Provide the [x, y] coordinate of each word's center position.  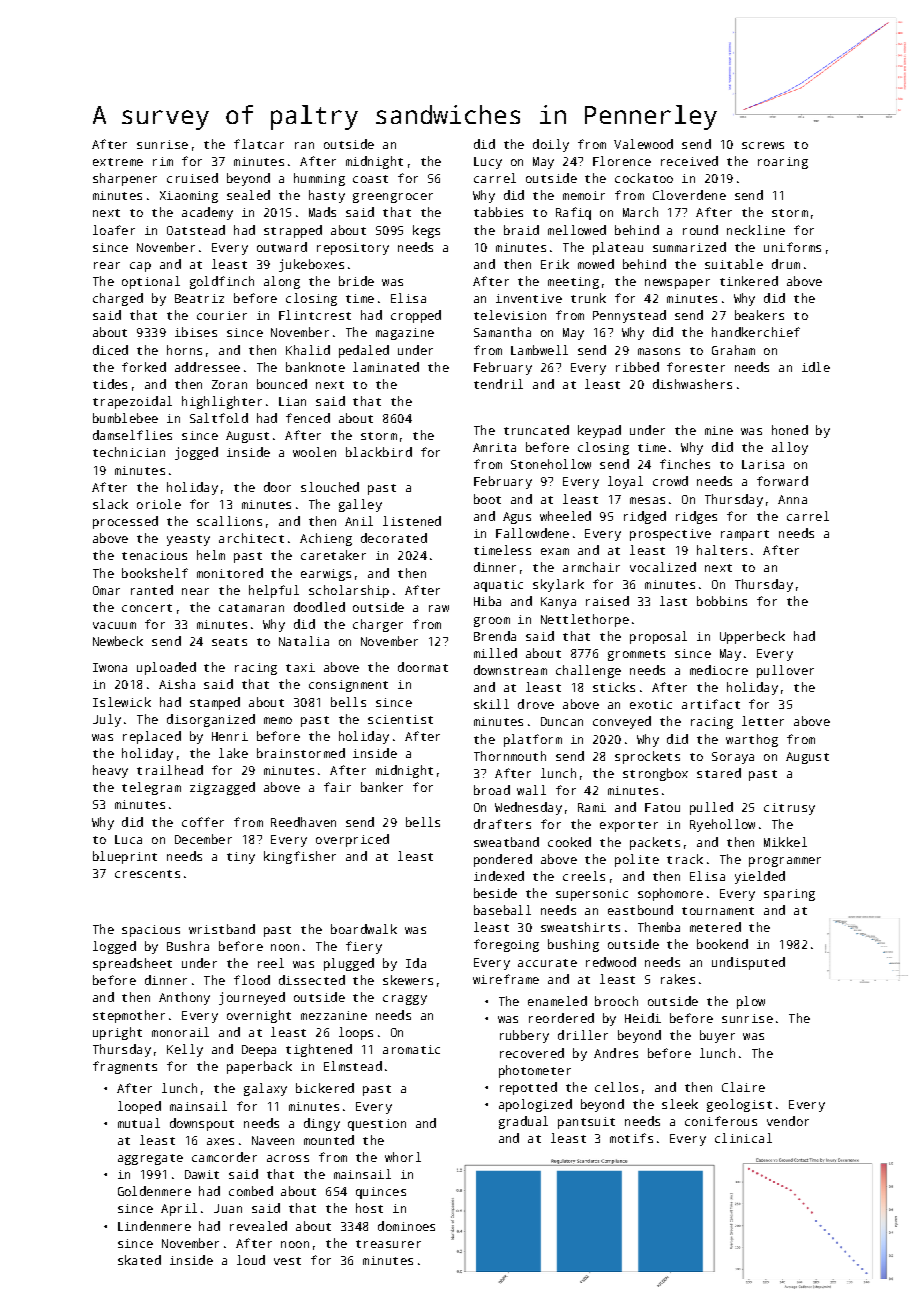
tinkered [749, 281]
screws [763, 145]
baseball [502, 910]
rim [163, 161]
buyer [717, 1036]
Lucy [488, 163]
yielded [760, 877]
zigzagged [222, 788]
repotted [528, 1088]
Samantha [502, 332]
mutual [139, 1123]
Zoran [229, 384]
